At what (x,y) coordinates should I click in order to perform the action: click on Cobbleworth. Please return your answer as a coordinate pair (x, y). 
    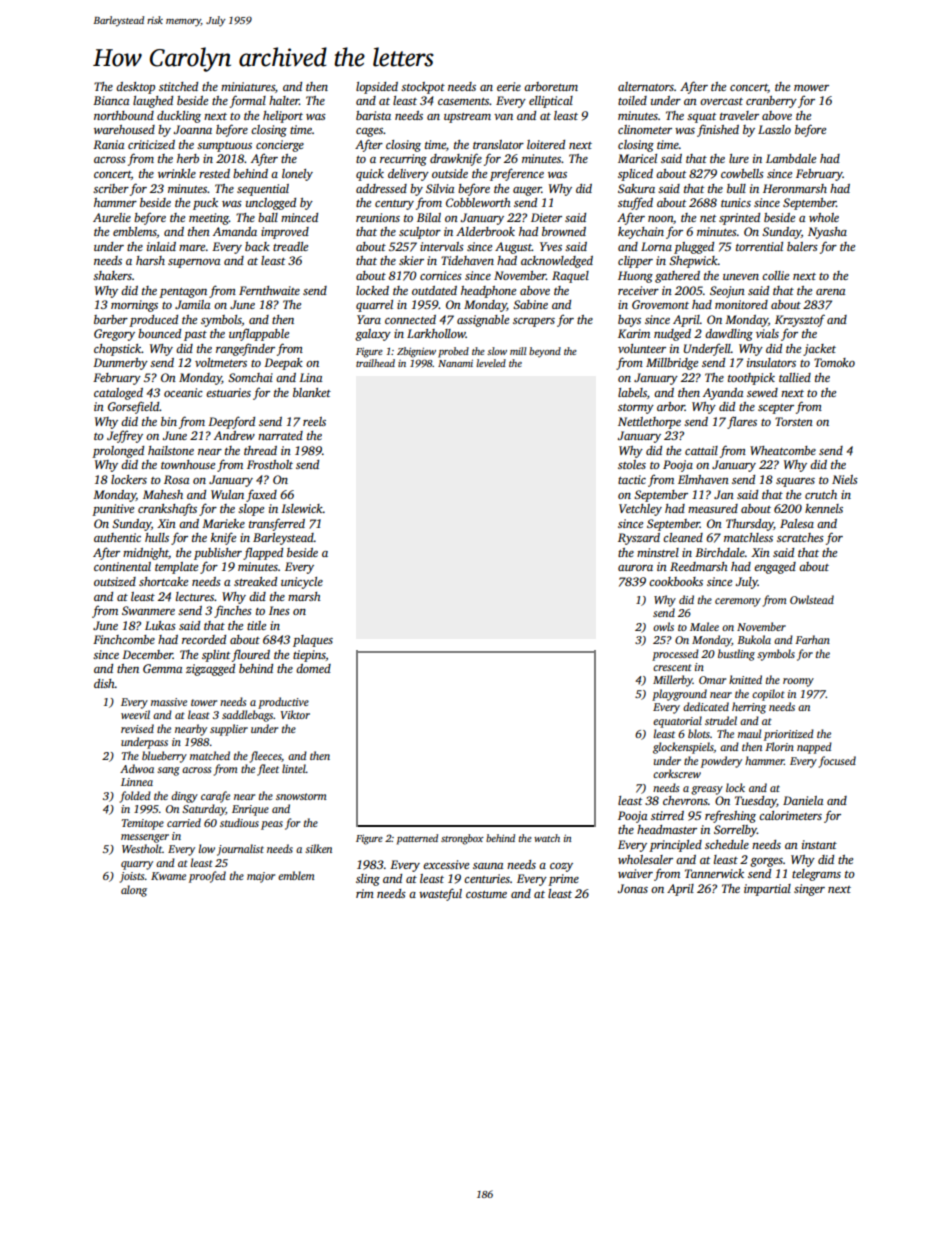
    Looking at the image, I should click on (478, 202).
